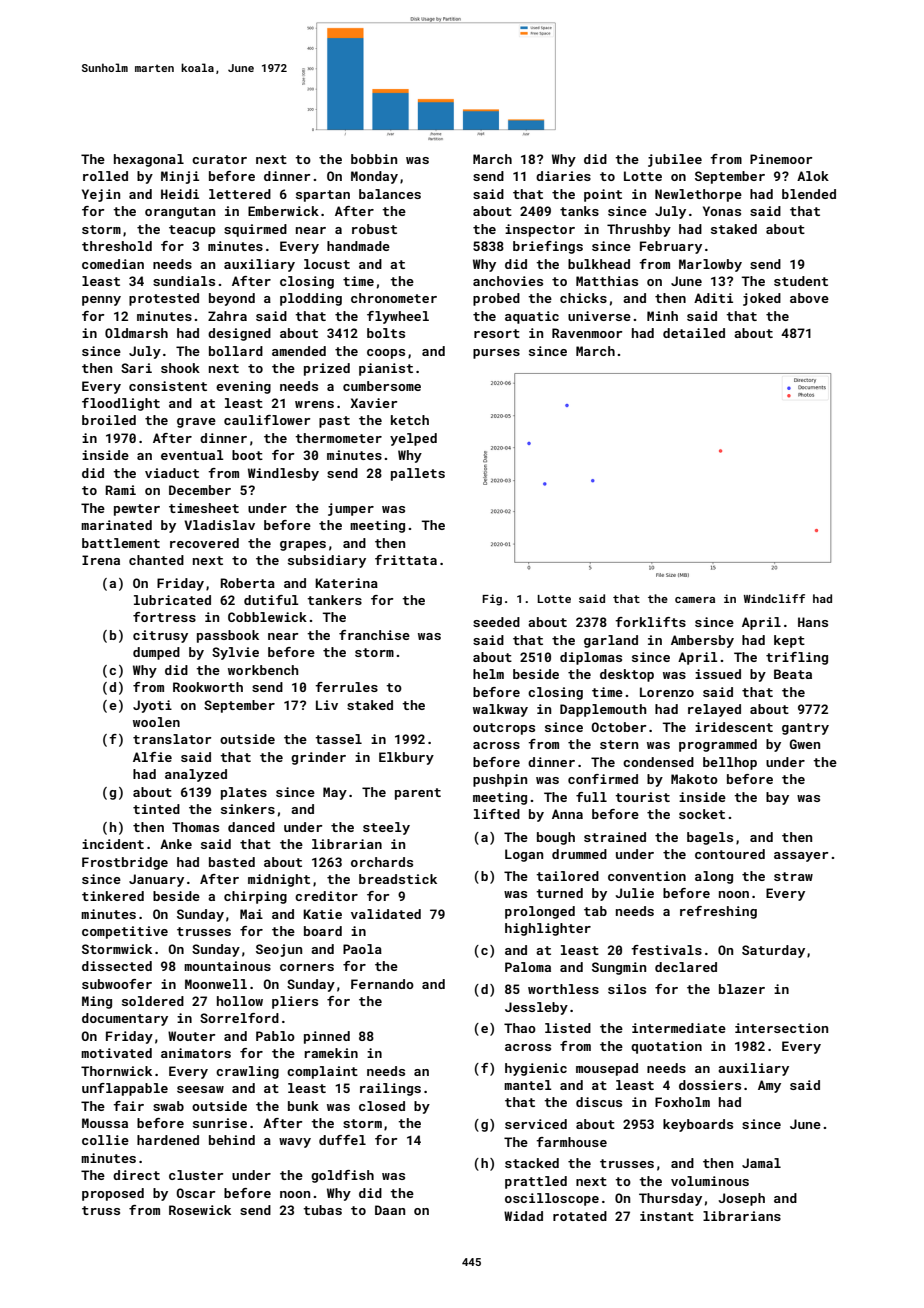 This page has width=924, height=1308. Describe the element at coordinates (116, 1071) in the page. I see `Thornwick` at that location.
